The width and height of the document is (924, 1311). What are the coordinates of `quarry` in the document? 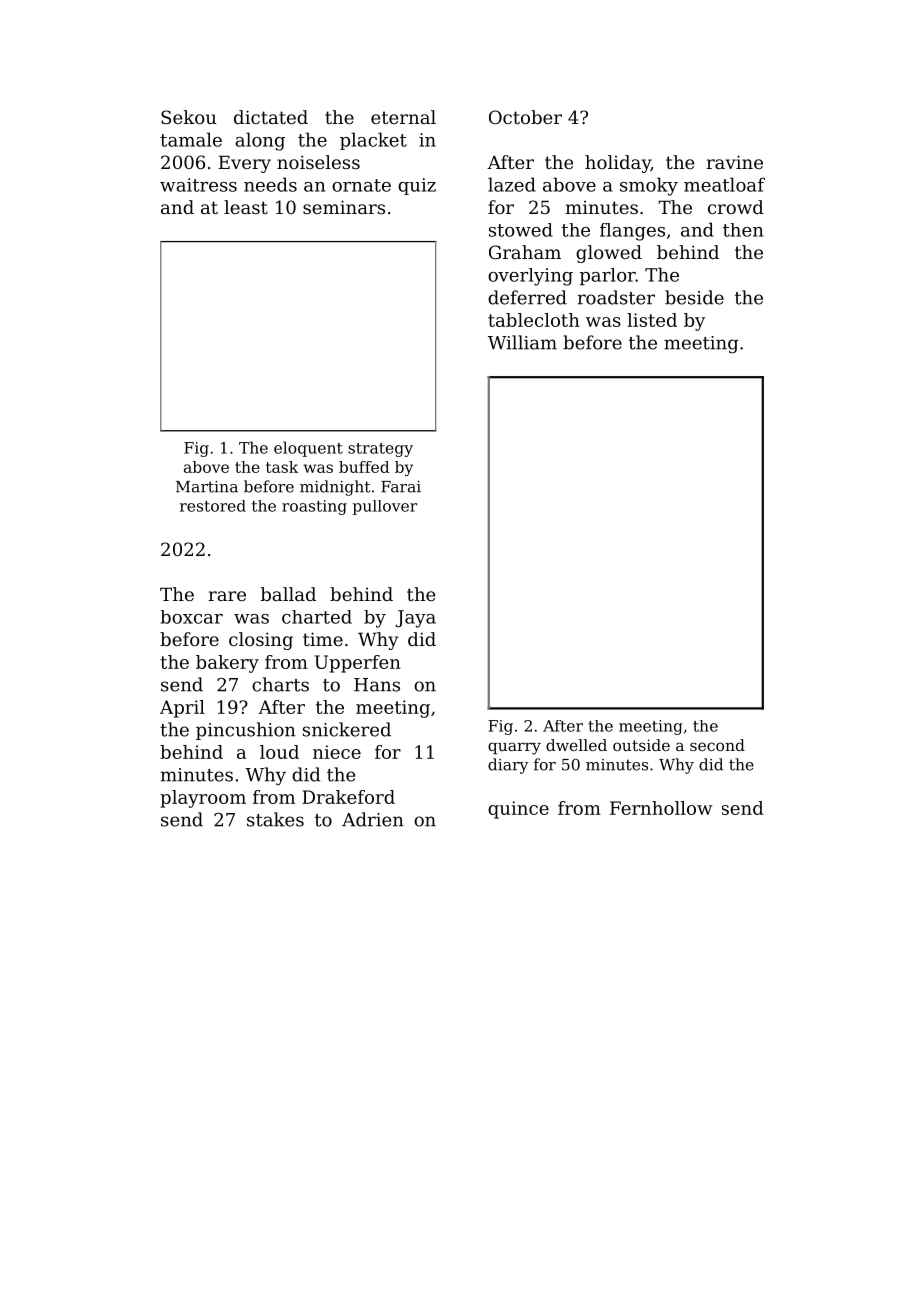 It's located at (514, 748).
